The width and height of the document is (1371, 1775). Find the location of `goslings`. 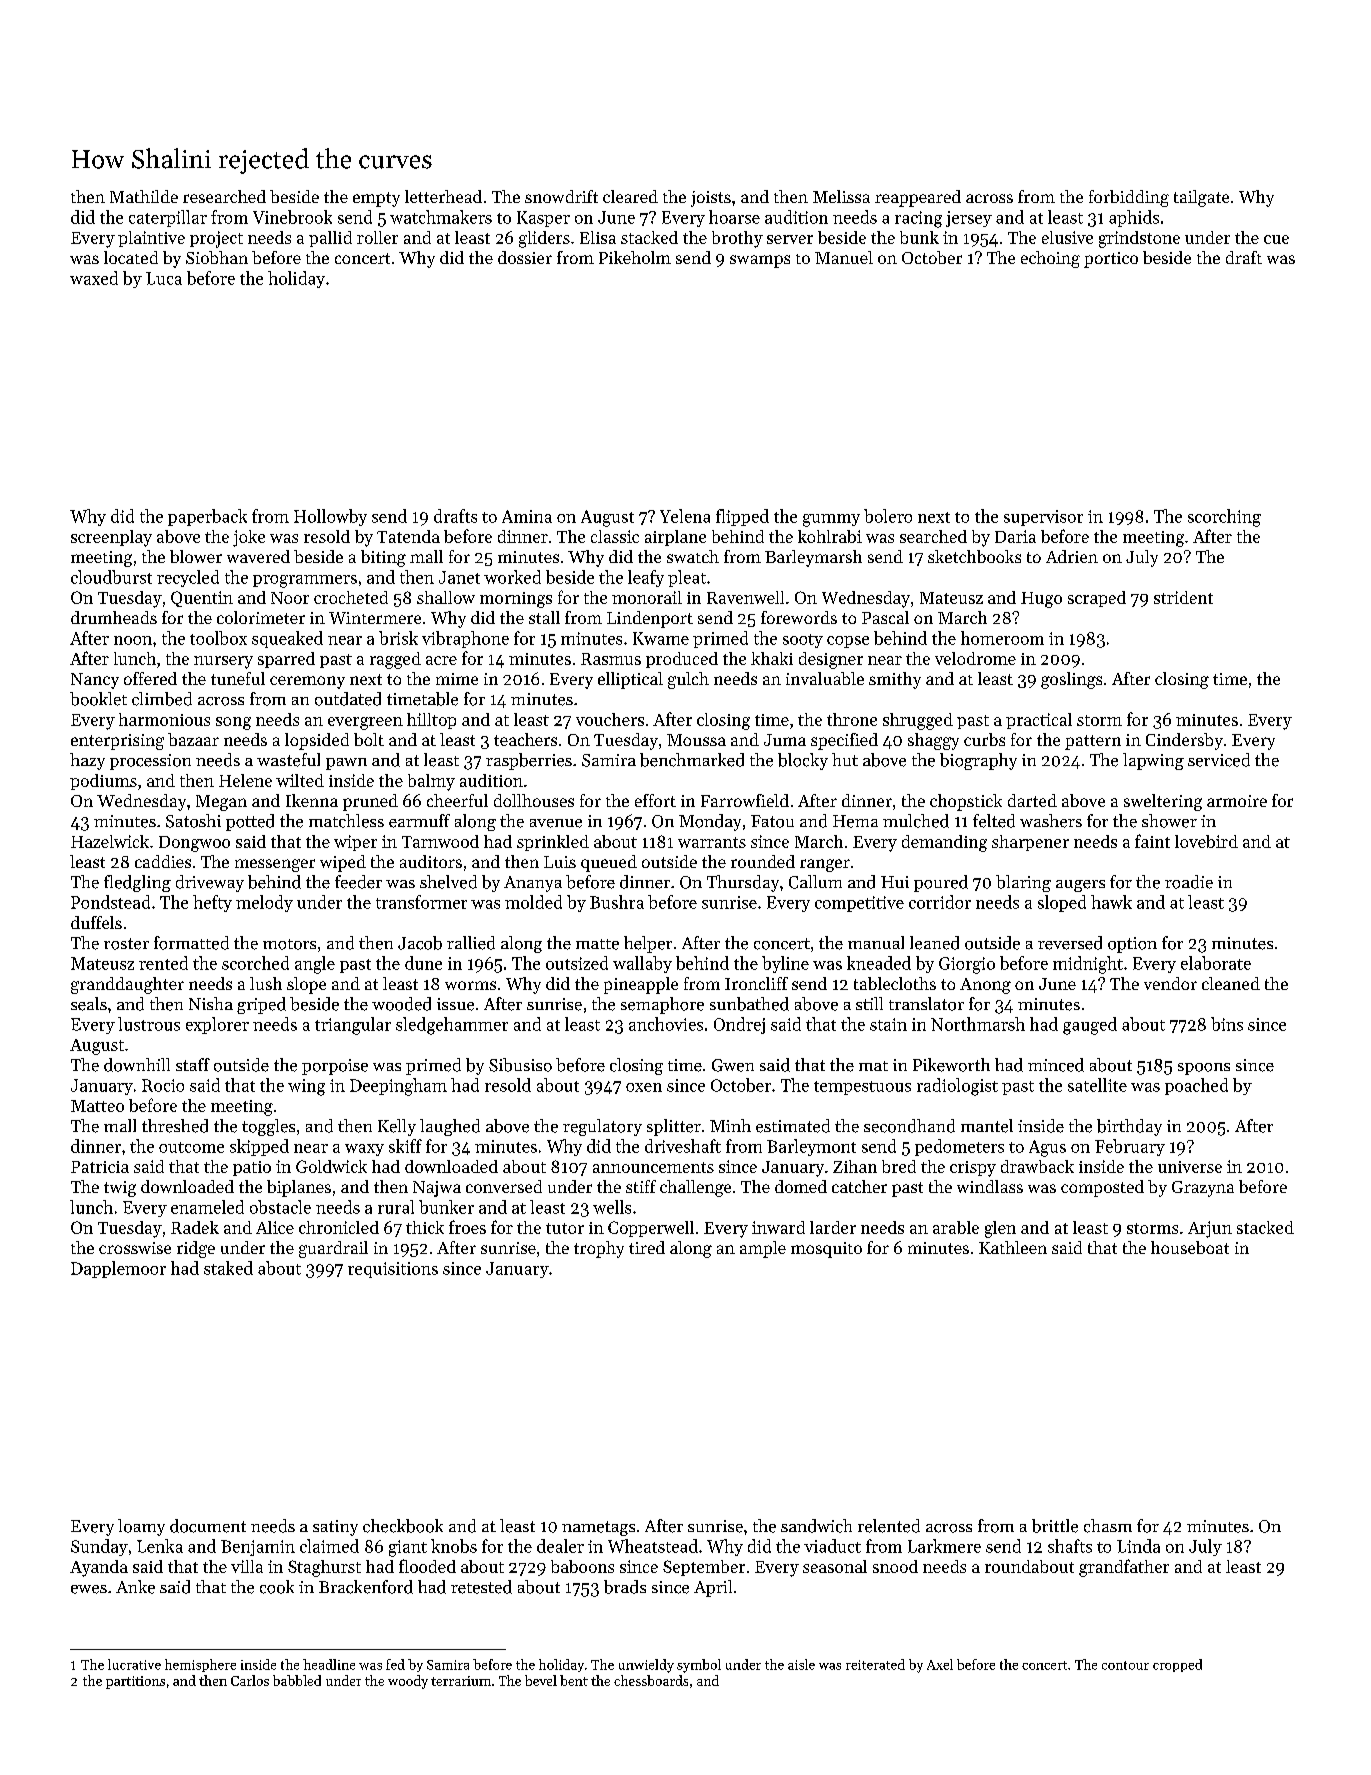

goslings is located at coordinates (1071, 680).
